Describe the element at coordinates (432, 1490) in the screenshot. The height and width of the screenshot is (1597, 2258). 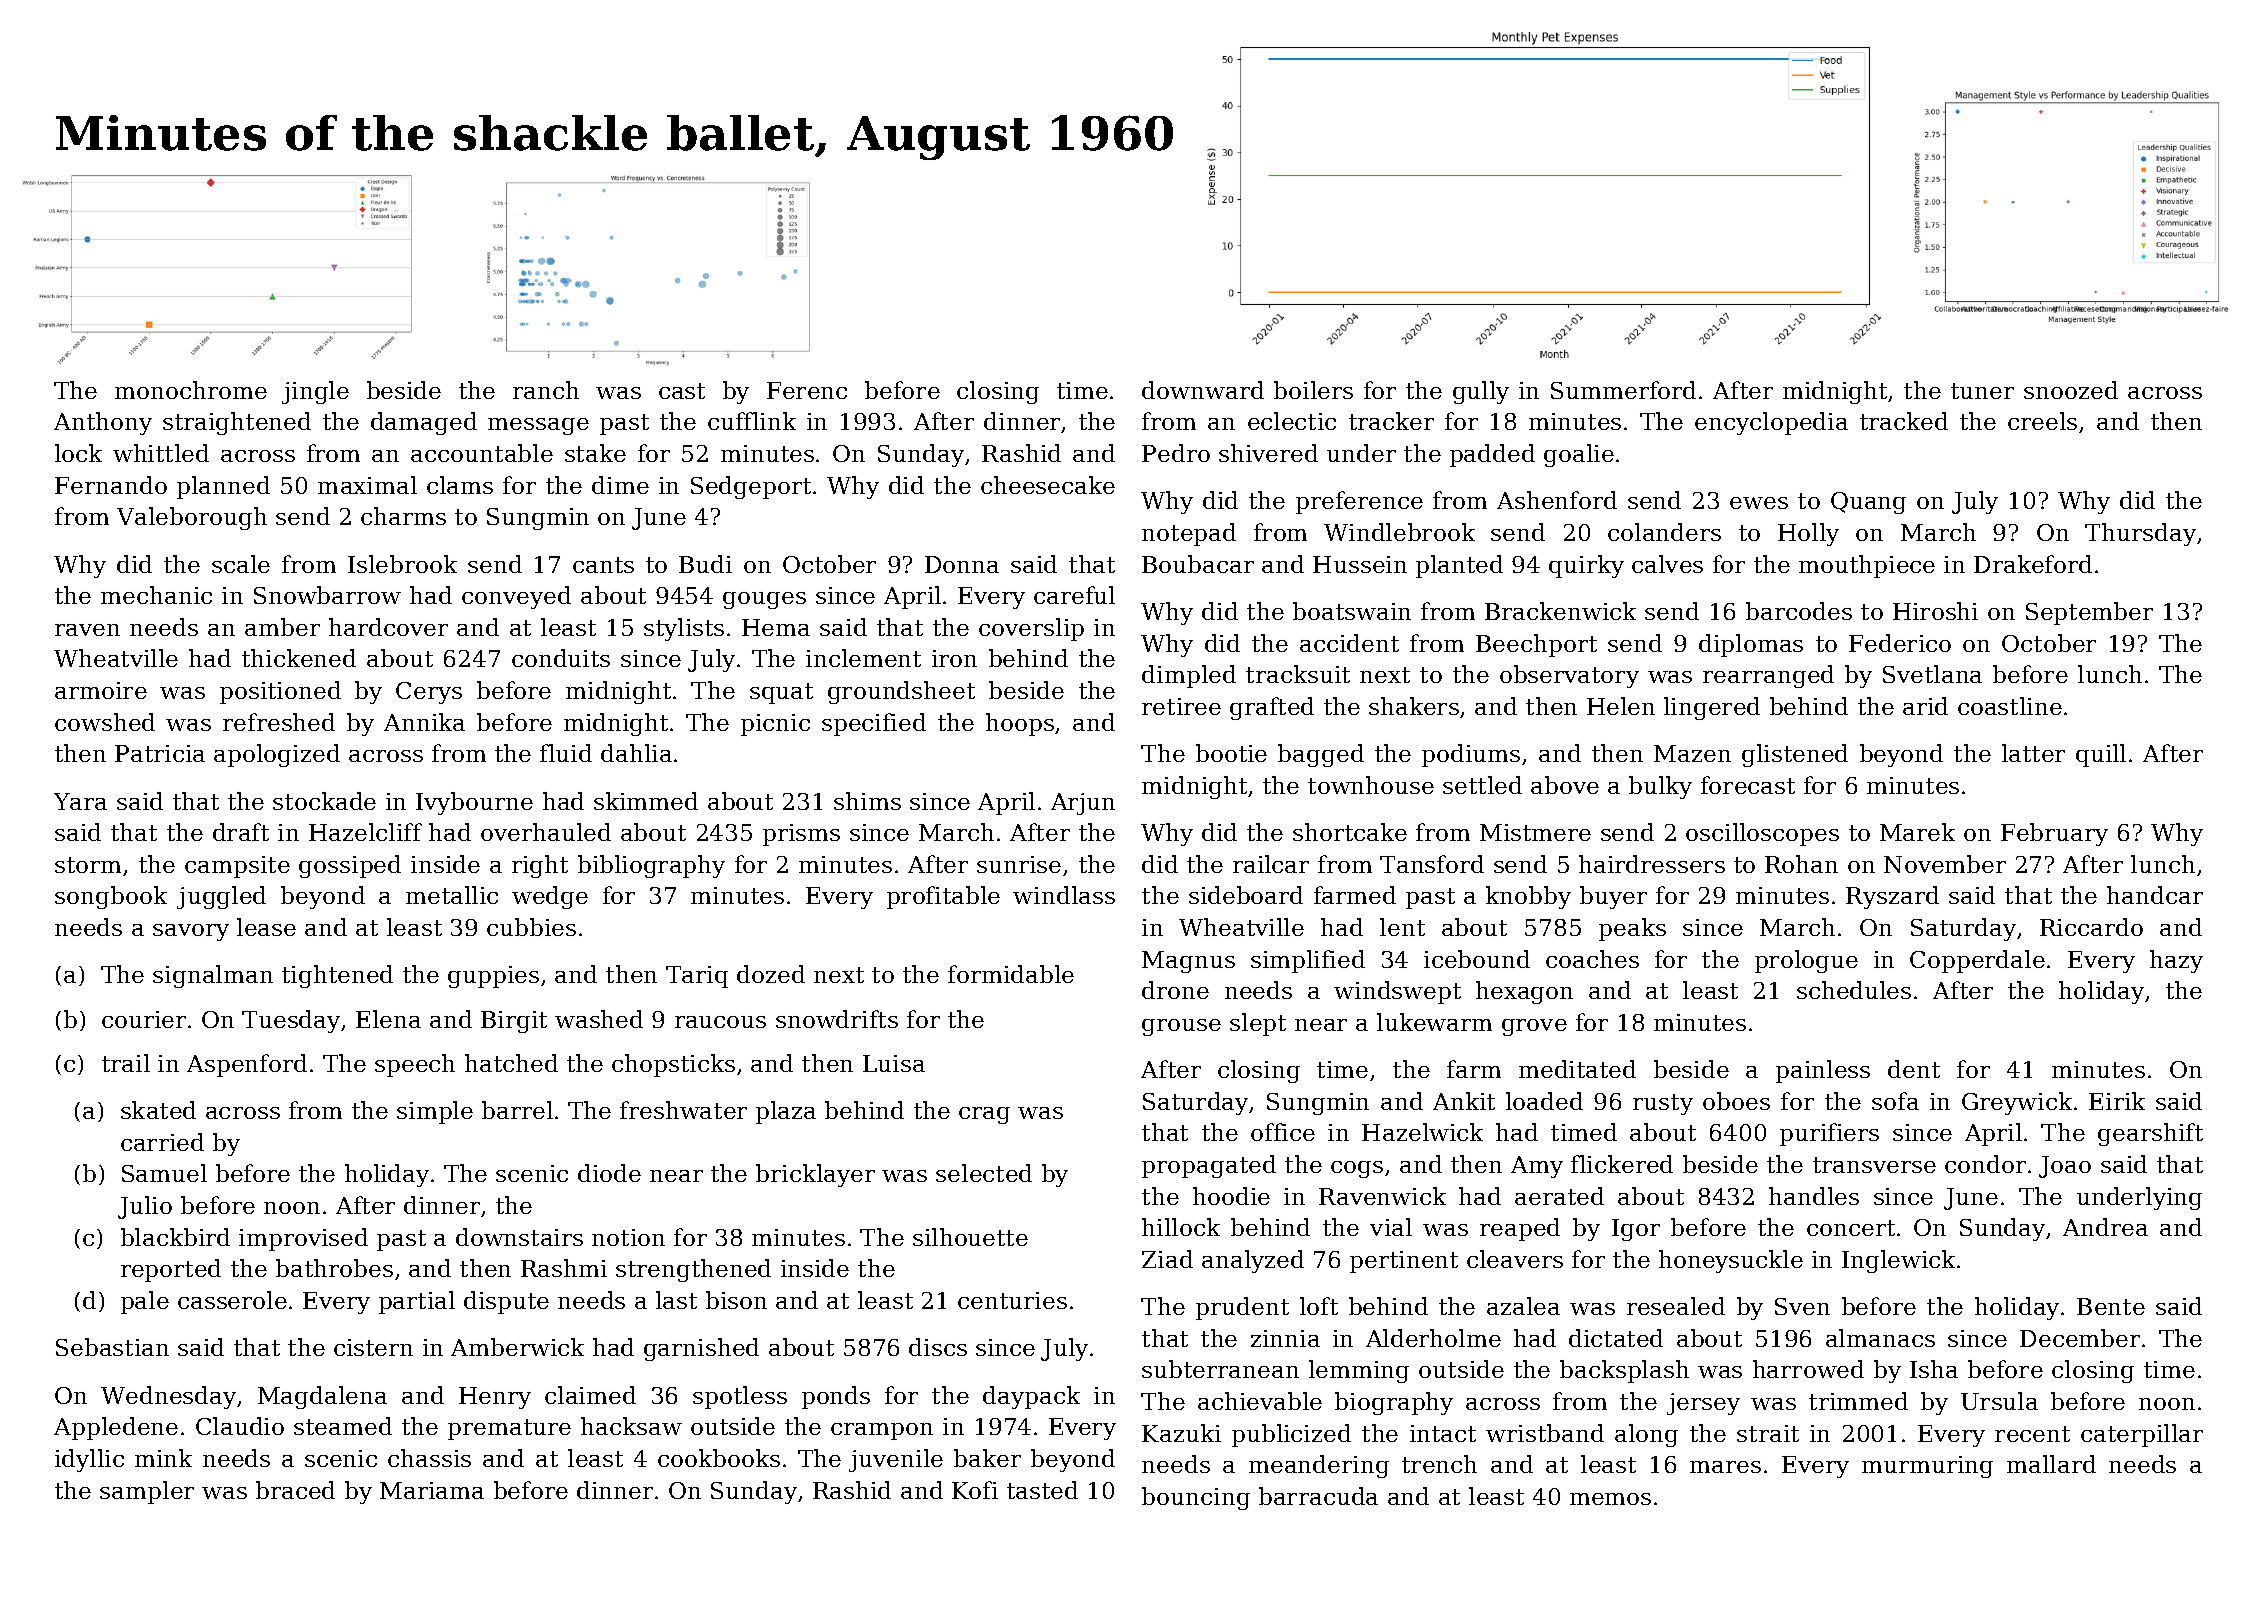
I see `Mariama` at that location.
